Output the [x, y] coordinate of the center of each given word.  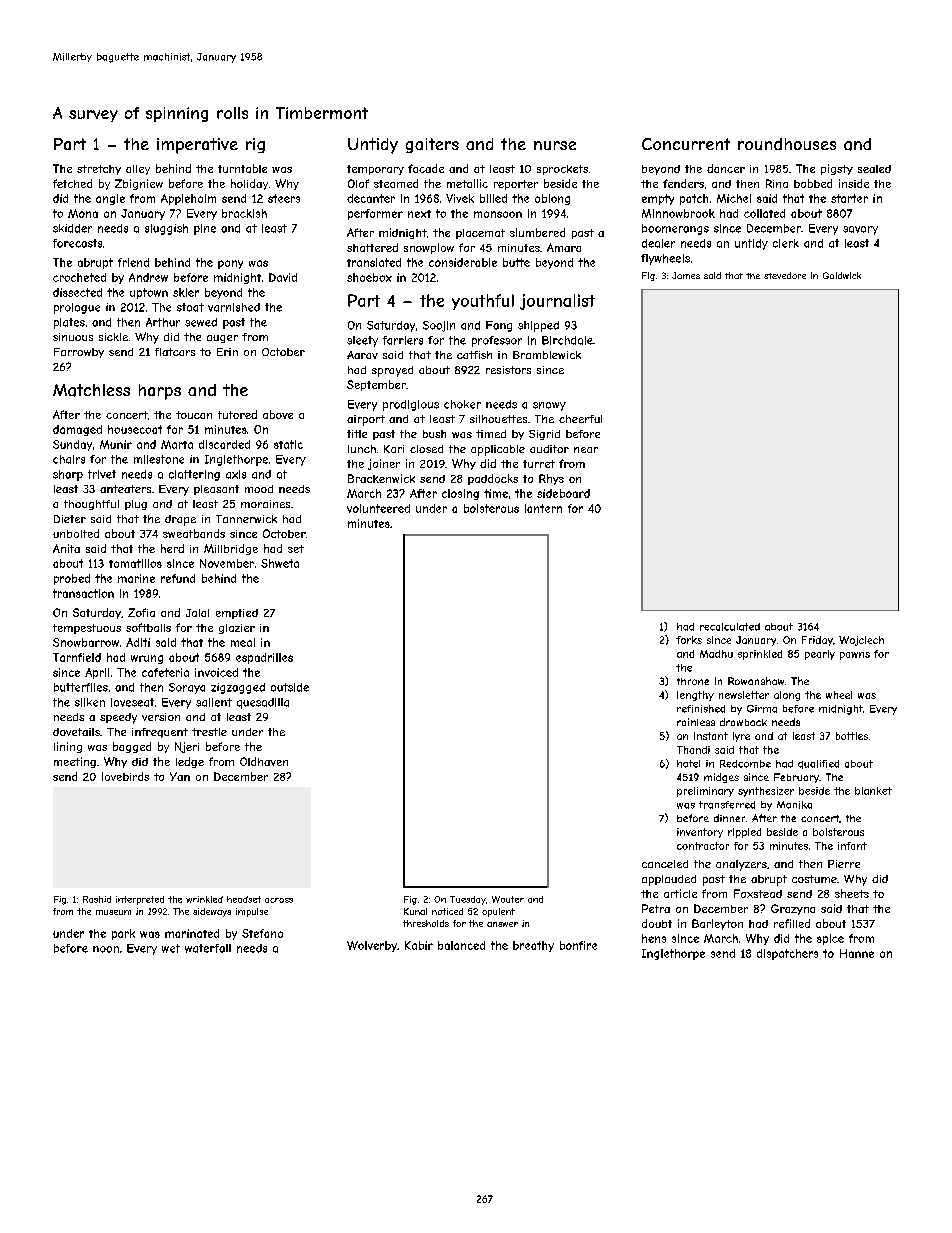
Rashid [97, 899]
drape [180, 520]
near [586, 450]
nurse [555, 145]
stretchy [99, 170]
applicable [498, 450]
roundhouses [787, 144]
